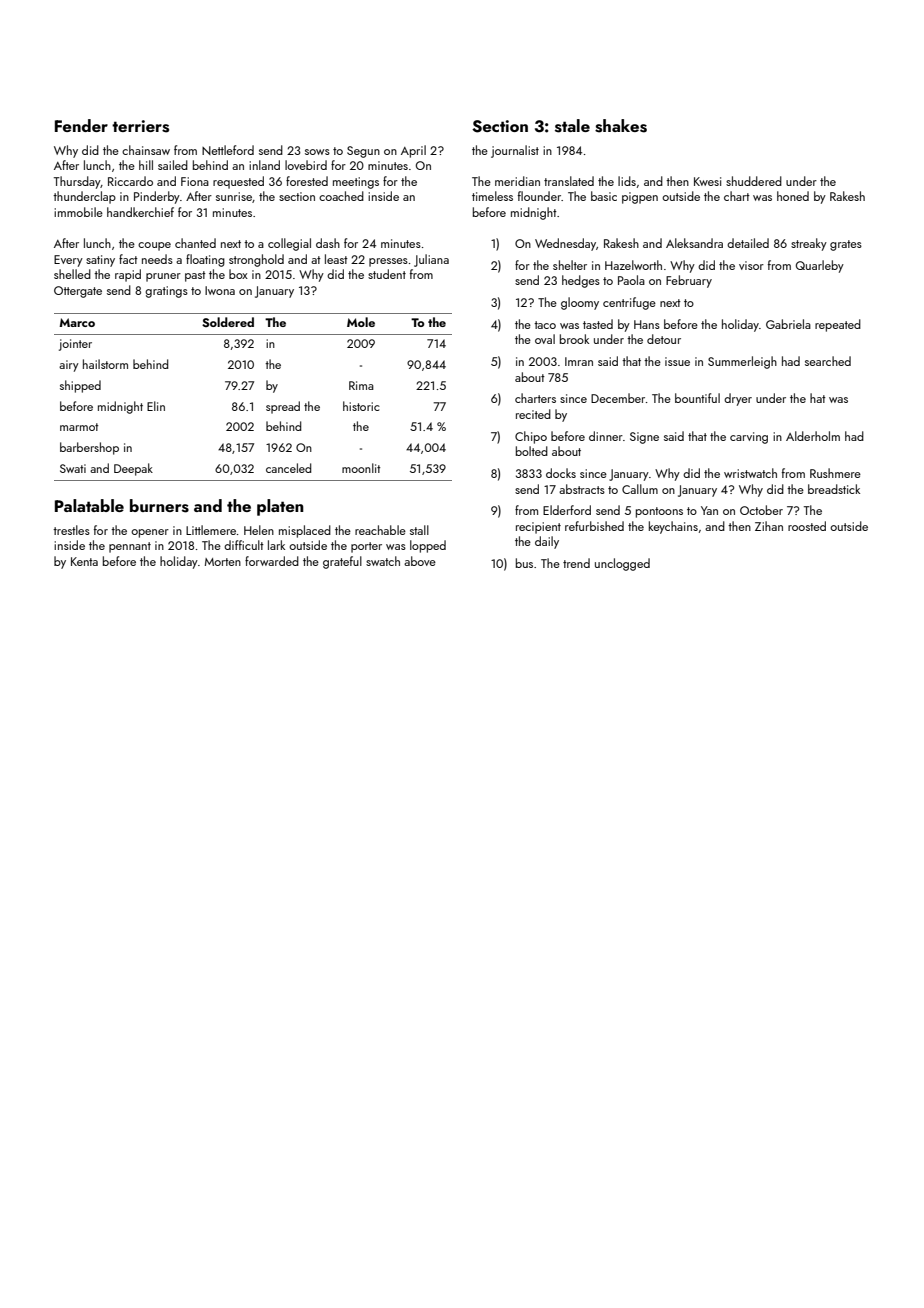 The image size is (924, 1308). What do you see at coordinates (81, 125) in the image?
I see `Fender` at bounding box center [81, 125].
